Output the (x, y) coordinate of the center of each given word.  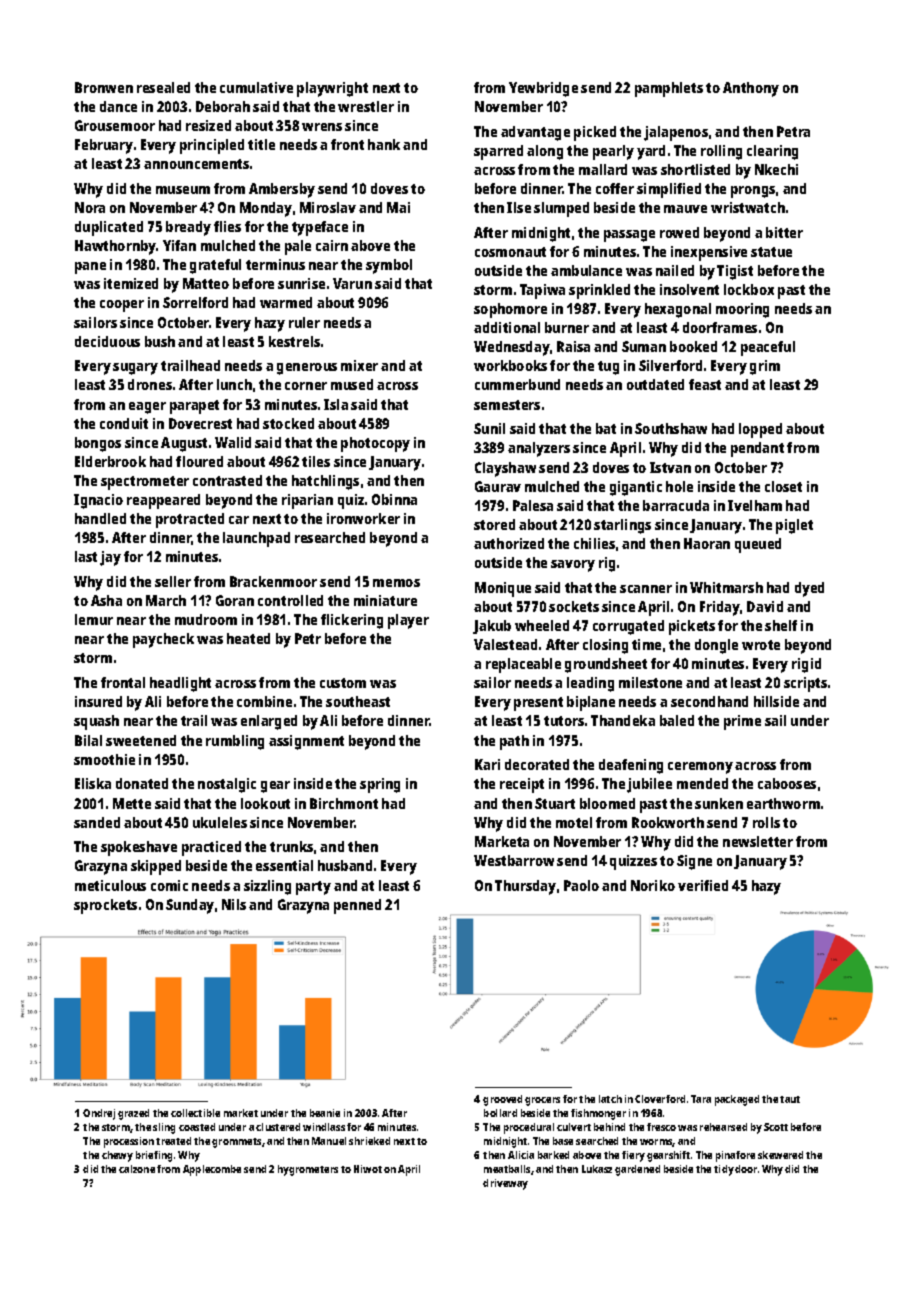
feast (705, 384)
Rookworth (668, 822)
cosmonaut (510, 252)
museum (183, 190)
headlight (180, 684)
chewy (117, 1156)
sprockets (105, 906)
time (646, 644)
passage (629, 236)
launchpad (256, 539)
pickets (692, 627)
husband (345, 865)
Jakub (492, 627)
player (408, 621)
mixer (359, 365)
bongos (98, 444)
